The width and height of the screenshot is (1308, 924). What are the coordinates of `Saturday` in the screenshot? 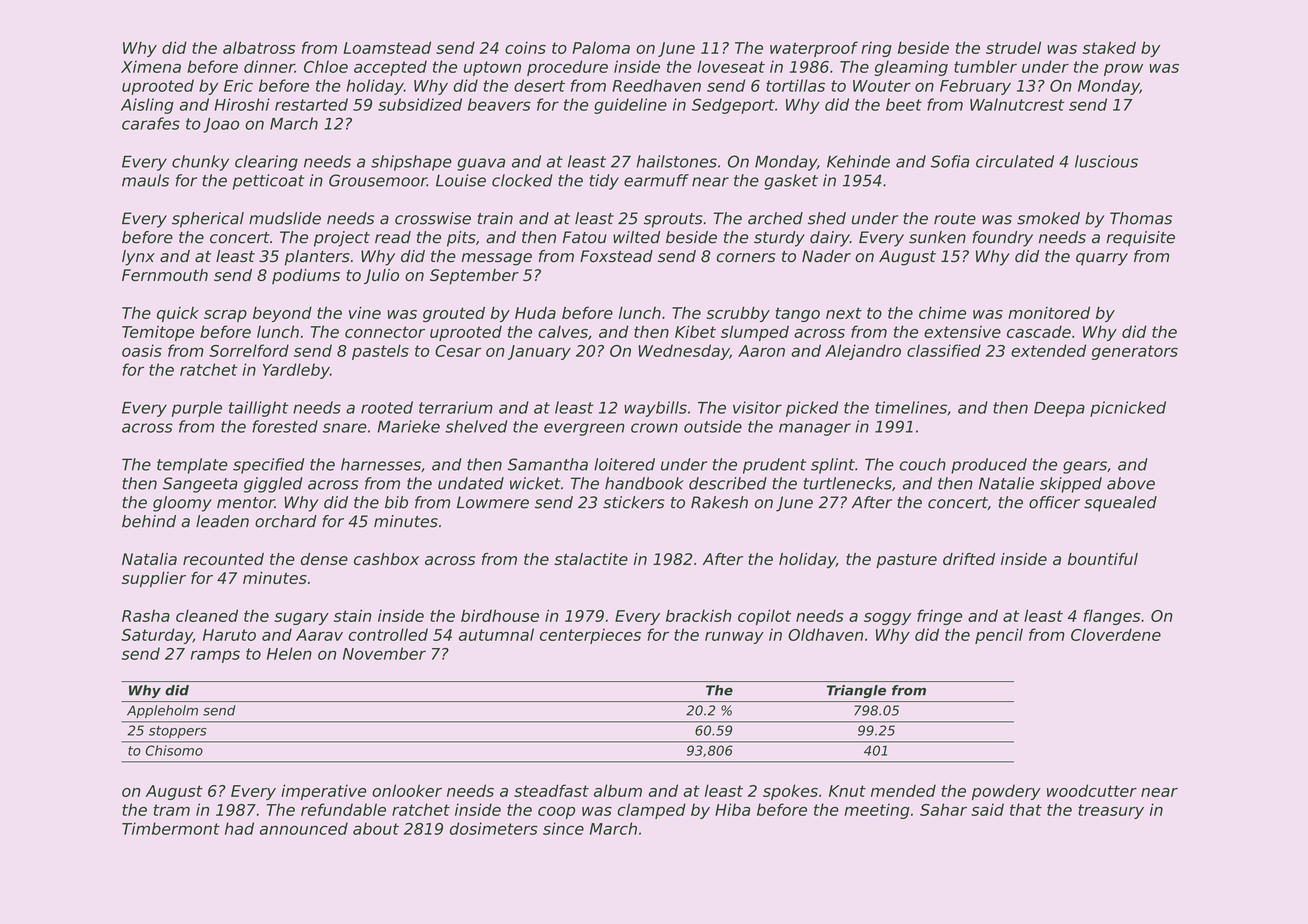 It's located at (157, 636).
